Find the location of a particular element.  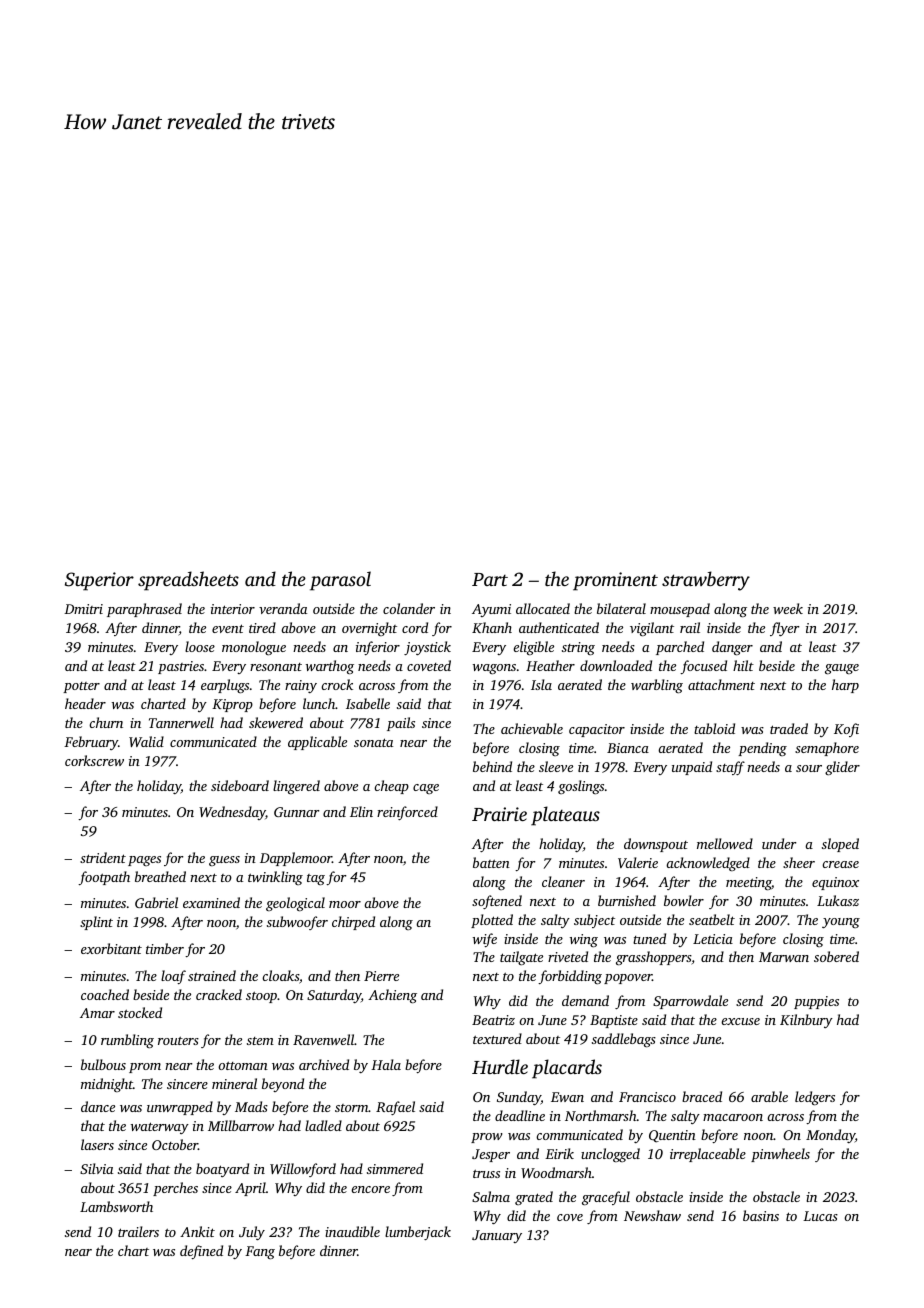

pails is located at coordinates (401, 724).
